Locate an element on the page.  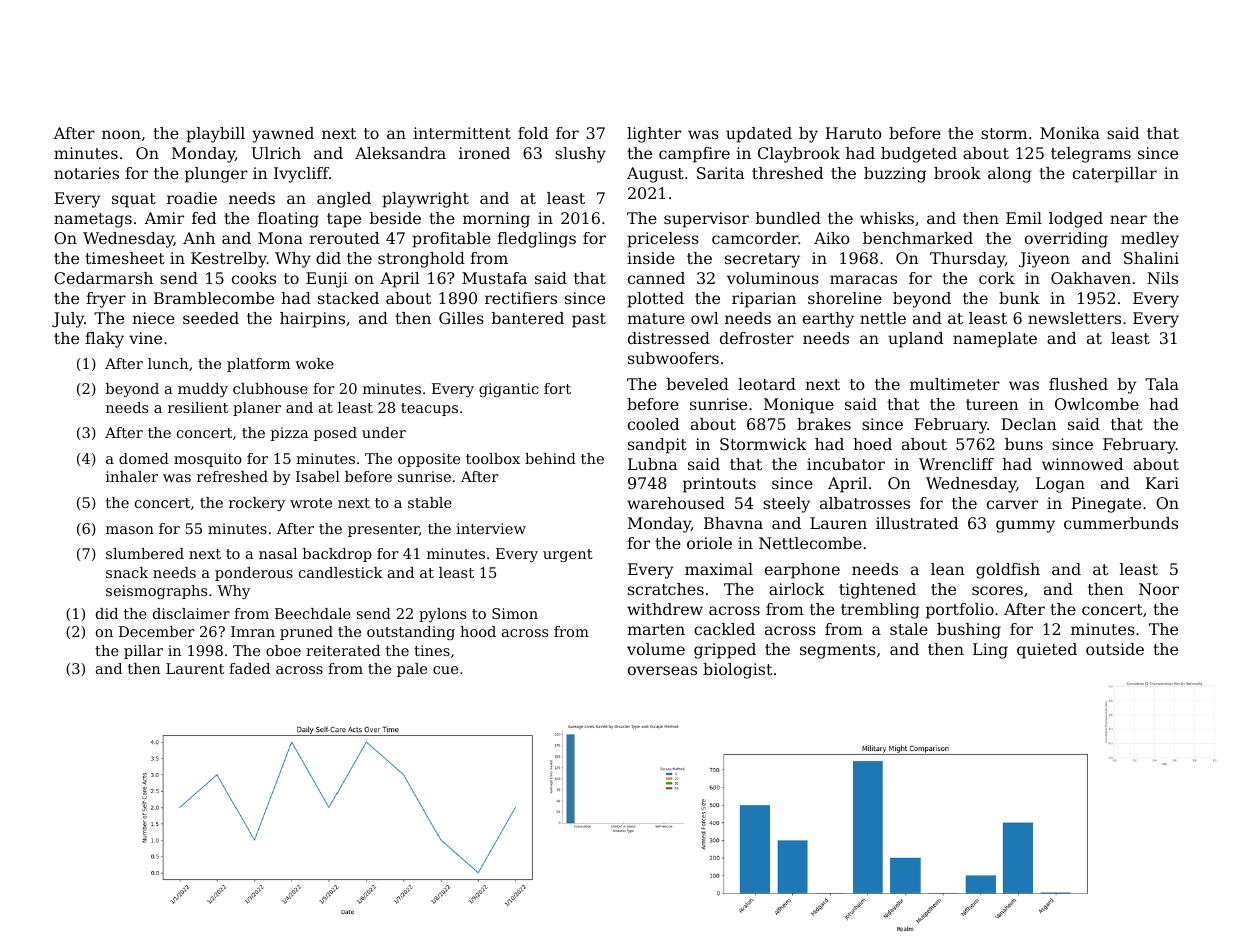
beveled is located at coordinates (698, 384).
